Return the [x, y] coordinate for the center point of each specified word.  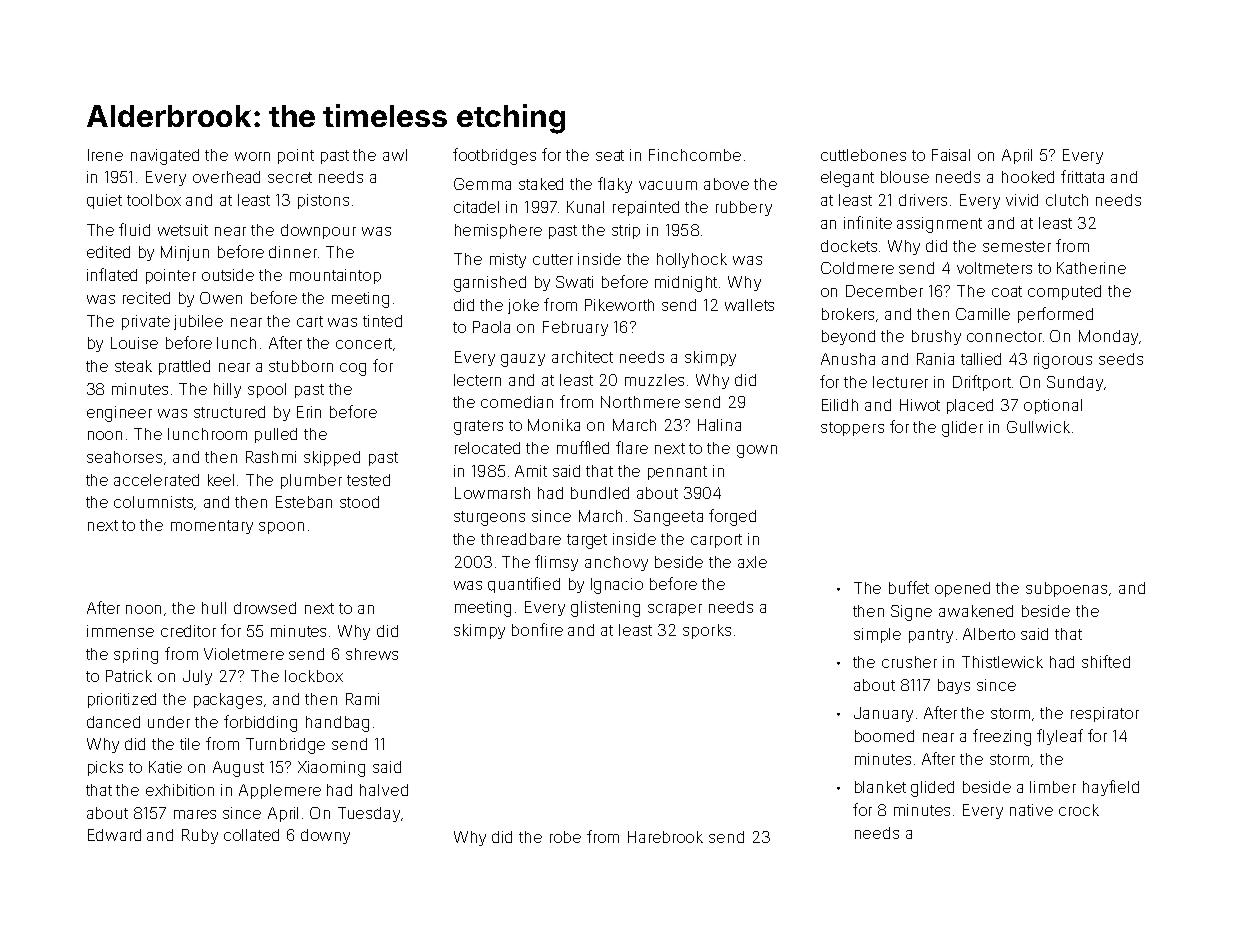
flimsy [556, 563]
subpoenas [1066, 589]
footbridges [494, 156]
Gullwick [1038, 427]
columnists [153, 502]
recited [146, 298]
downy [325, 836]
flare [632, 447]
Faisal [951, 155]
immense [120, 631]
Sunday [1075, 383]
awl [395, 155]
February [575, 328]
